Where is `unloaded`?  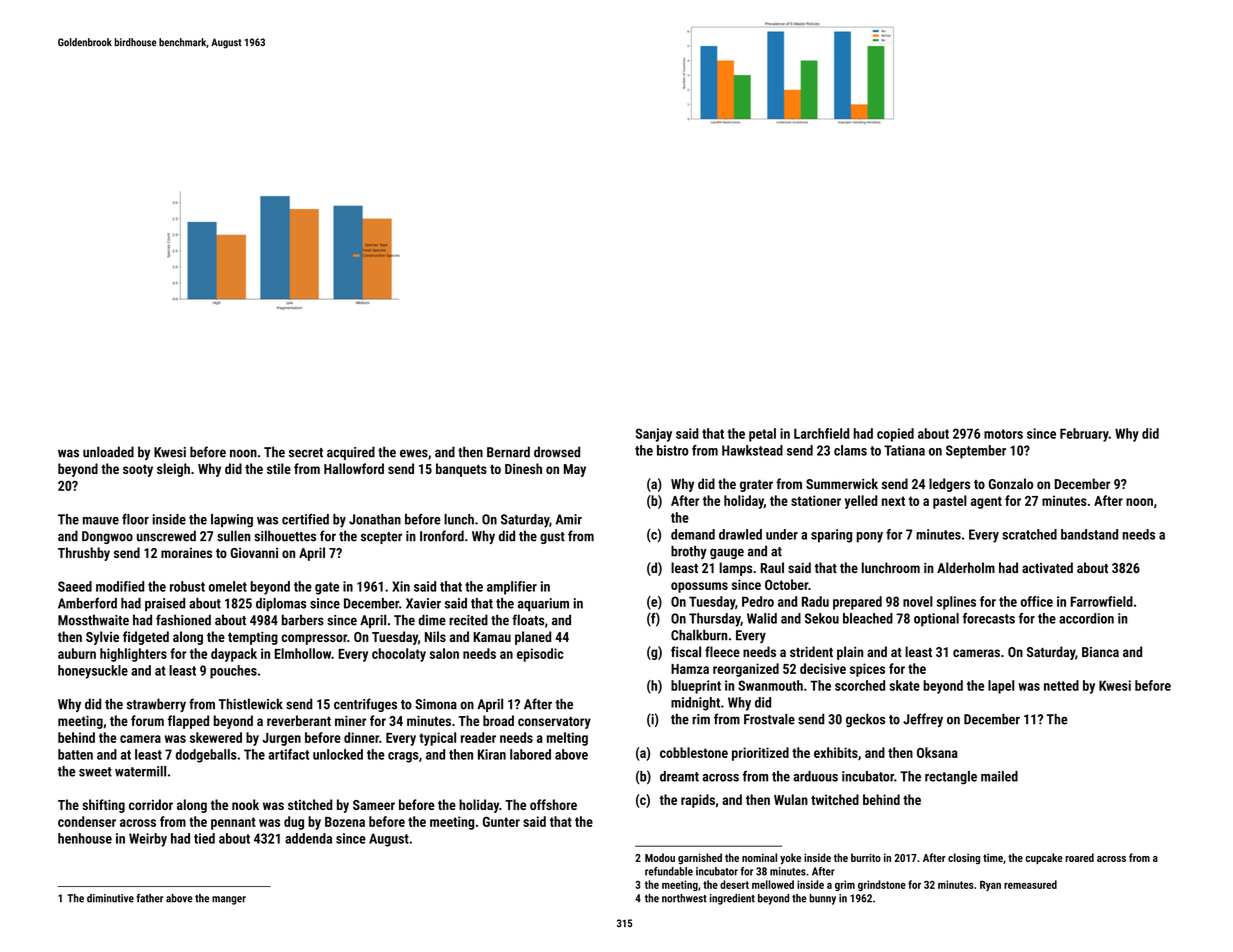 unloaded is located at coordinates (108, 452).
